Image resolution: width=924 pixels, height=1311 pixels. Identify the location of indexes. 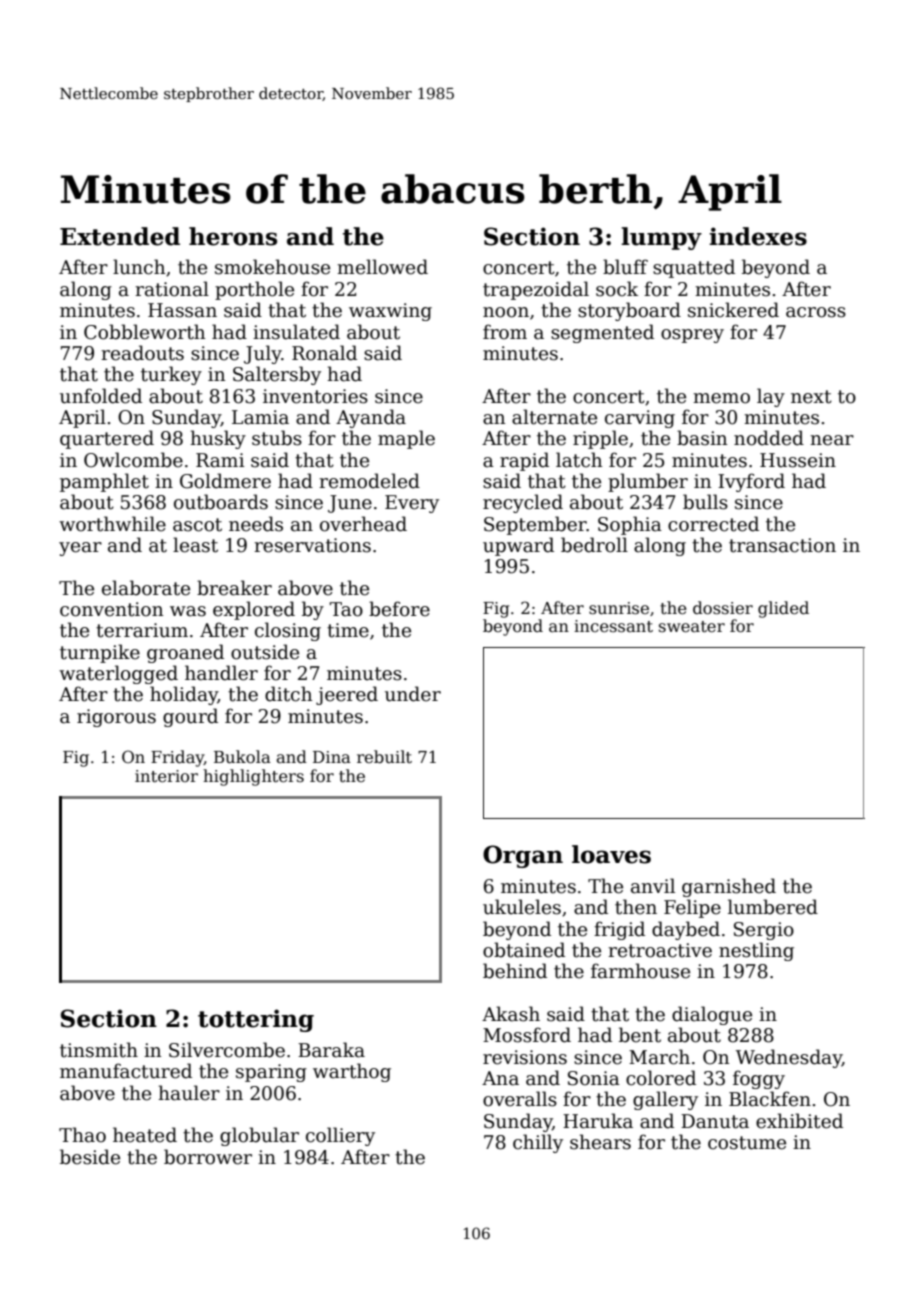
(758, 236).
